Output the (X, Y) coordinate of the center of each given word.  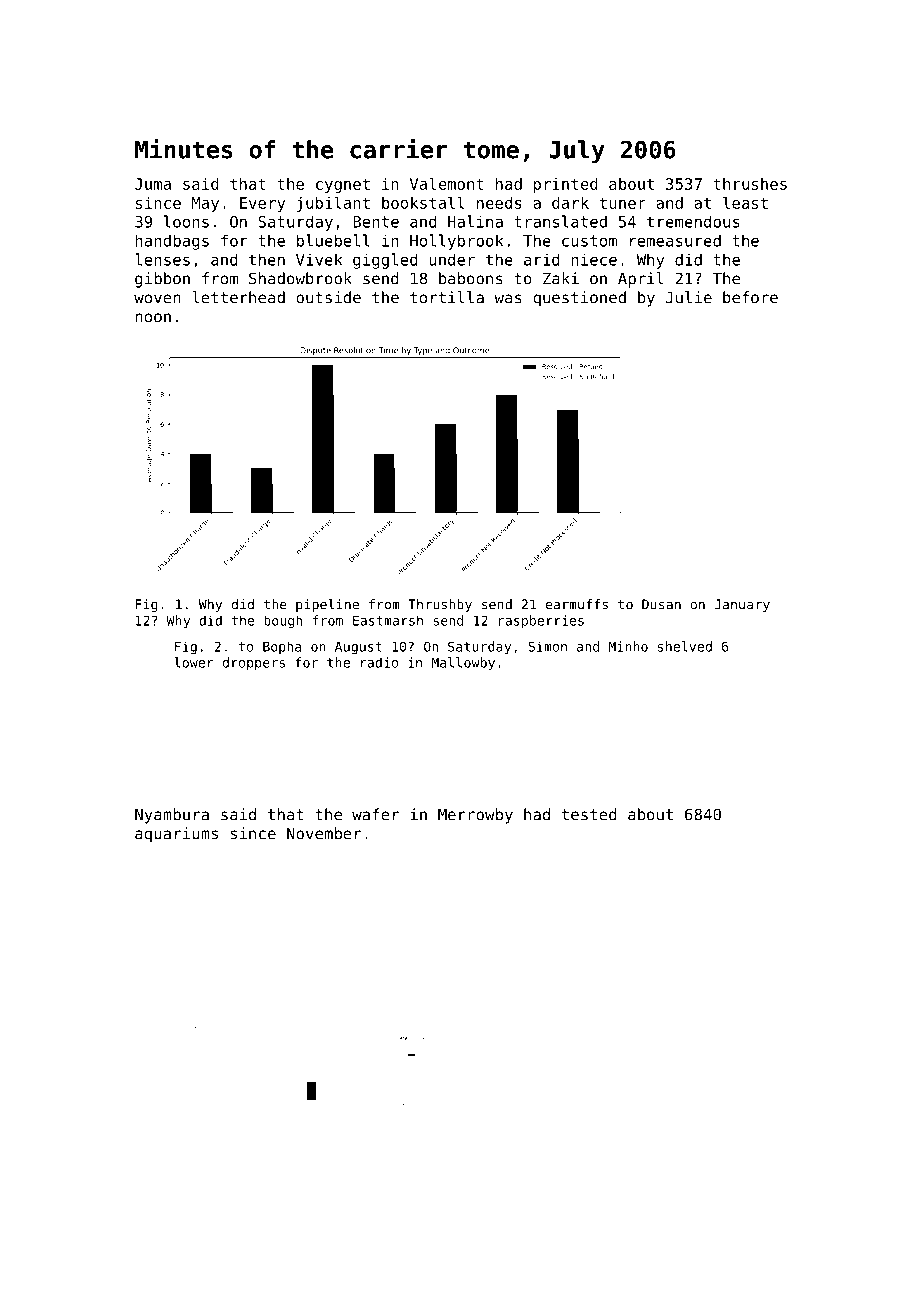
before (750, 297)
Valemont (447, 183)
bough (283, 622)
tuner (623, 203)
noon (153, 318)
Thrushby (440, 605)
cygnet (343, 185)
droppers (254, 663)
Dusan (661, 604)
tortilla (447, 297)
